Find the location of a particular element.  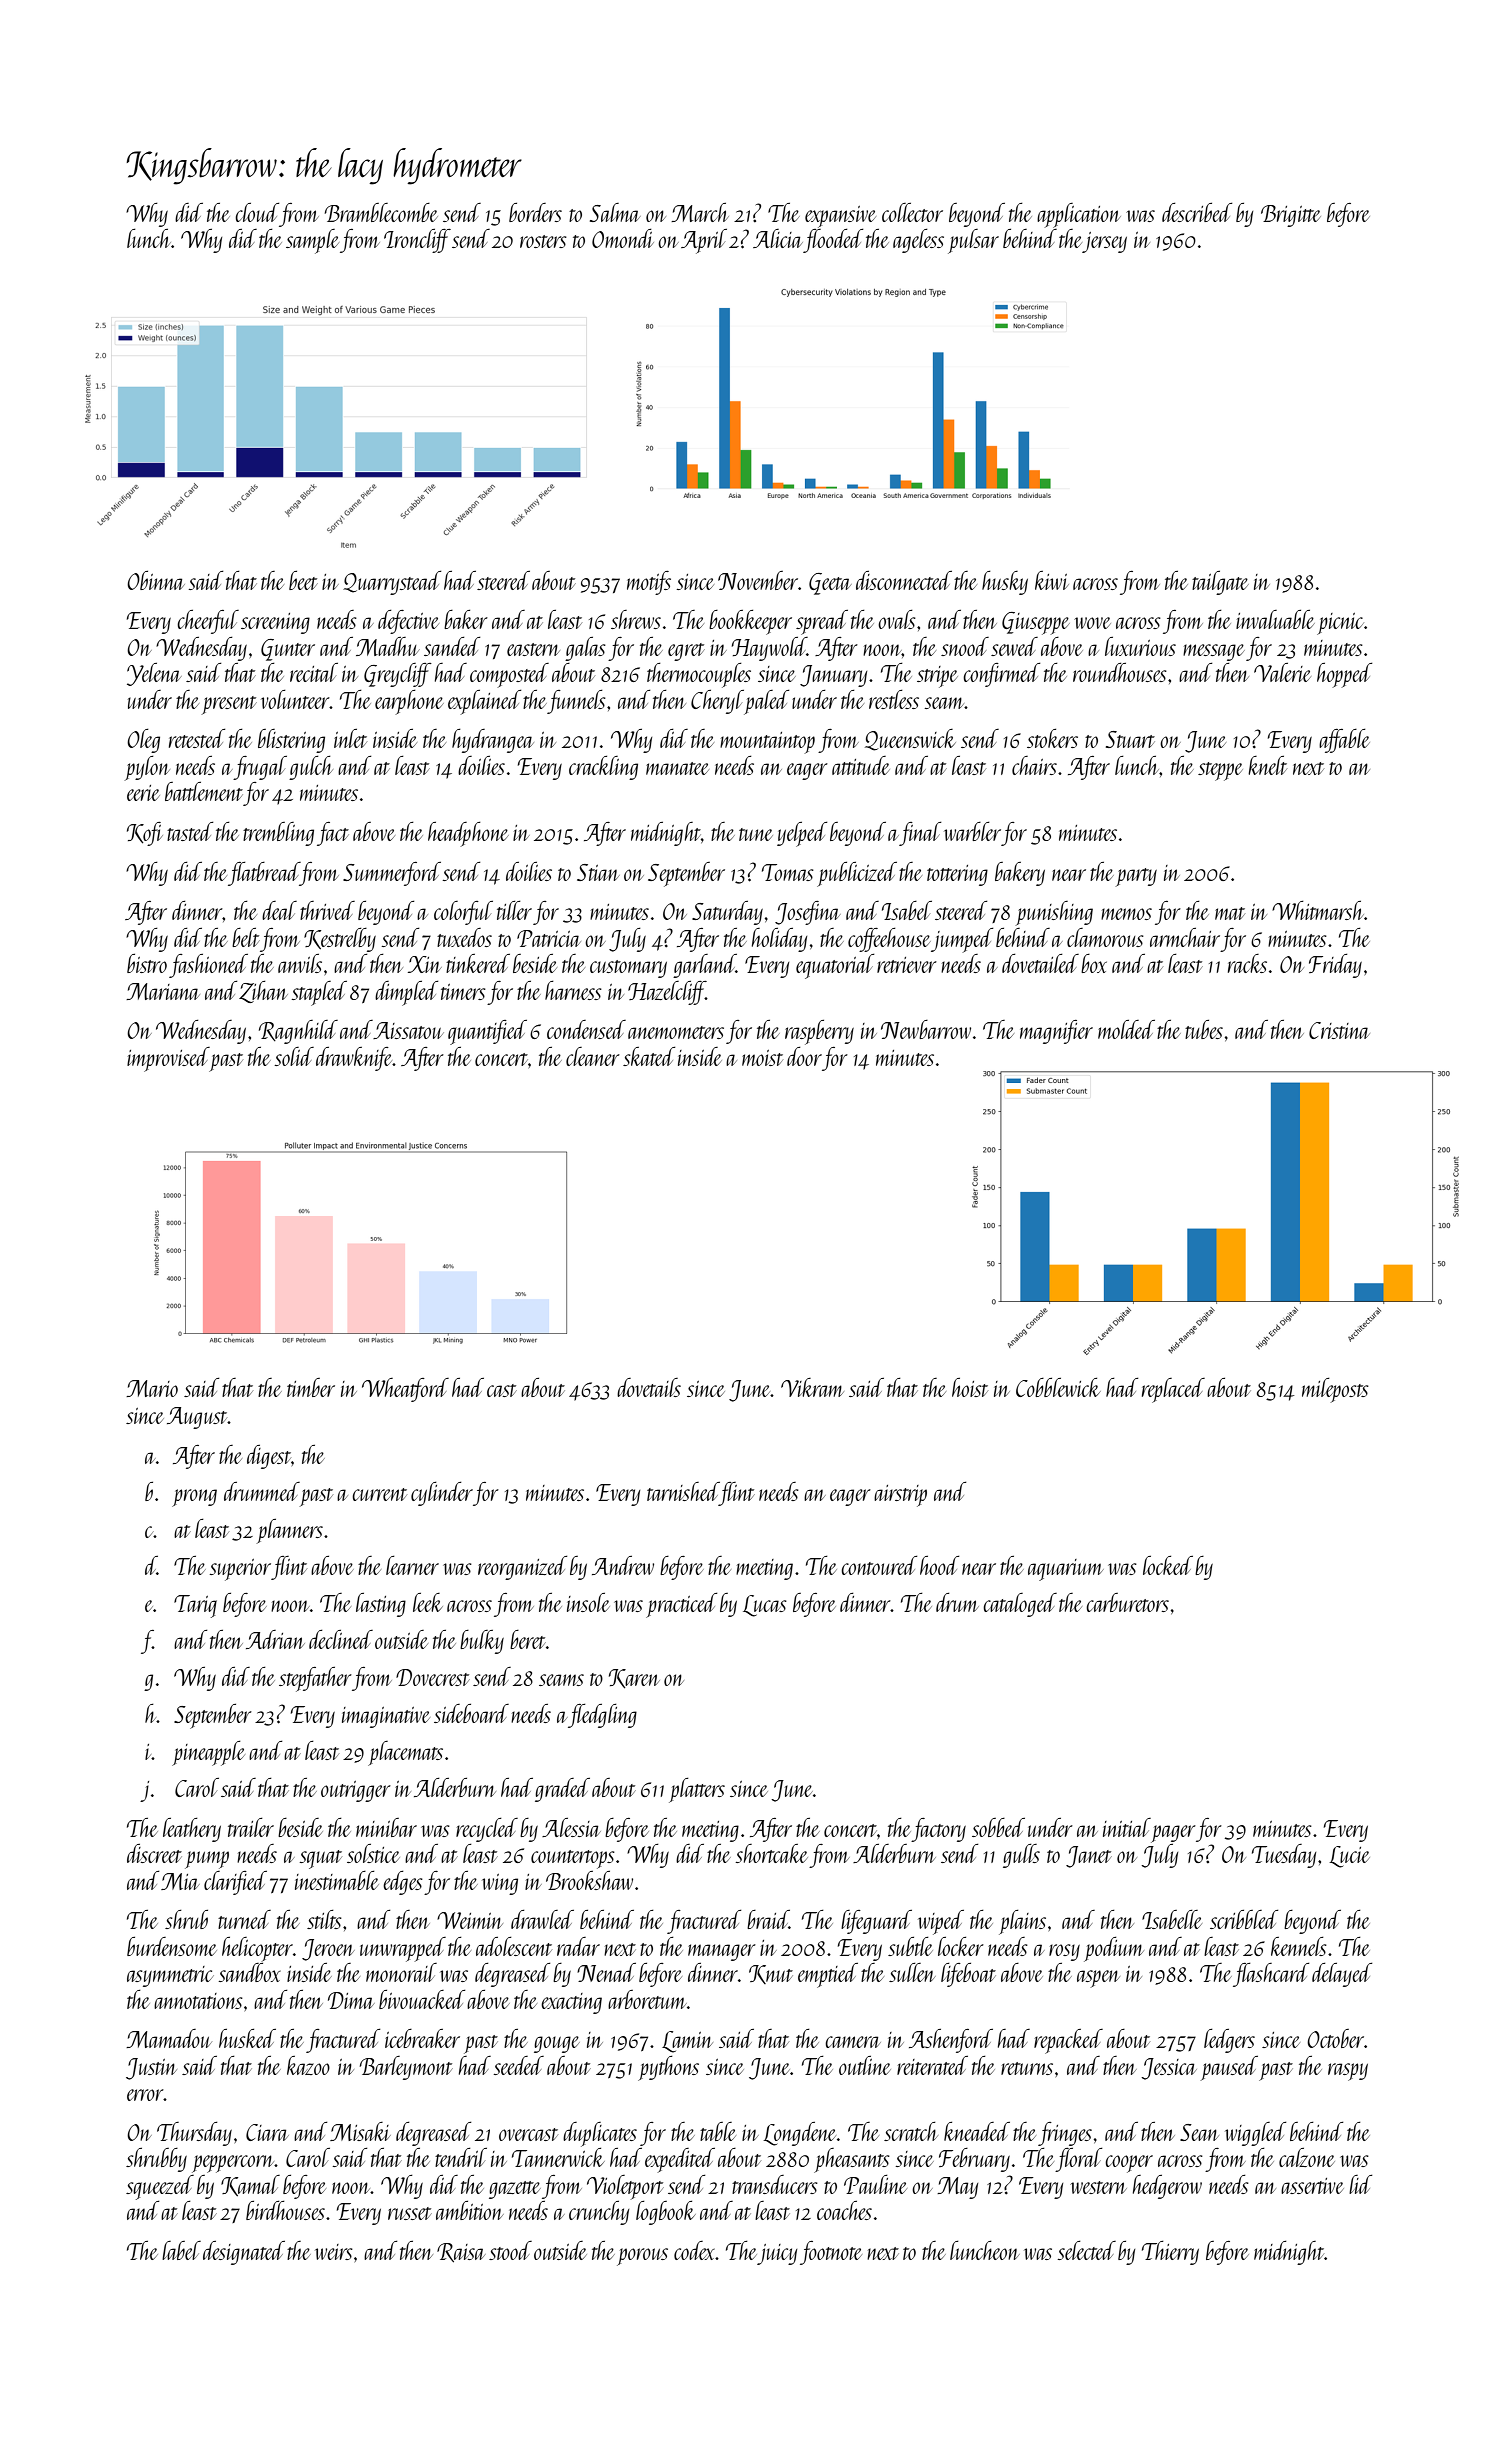

pineapple is located at coordinates (208, 1753).
